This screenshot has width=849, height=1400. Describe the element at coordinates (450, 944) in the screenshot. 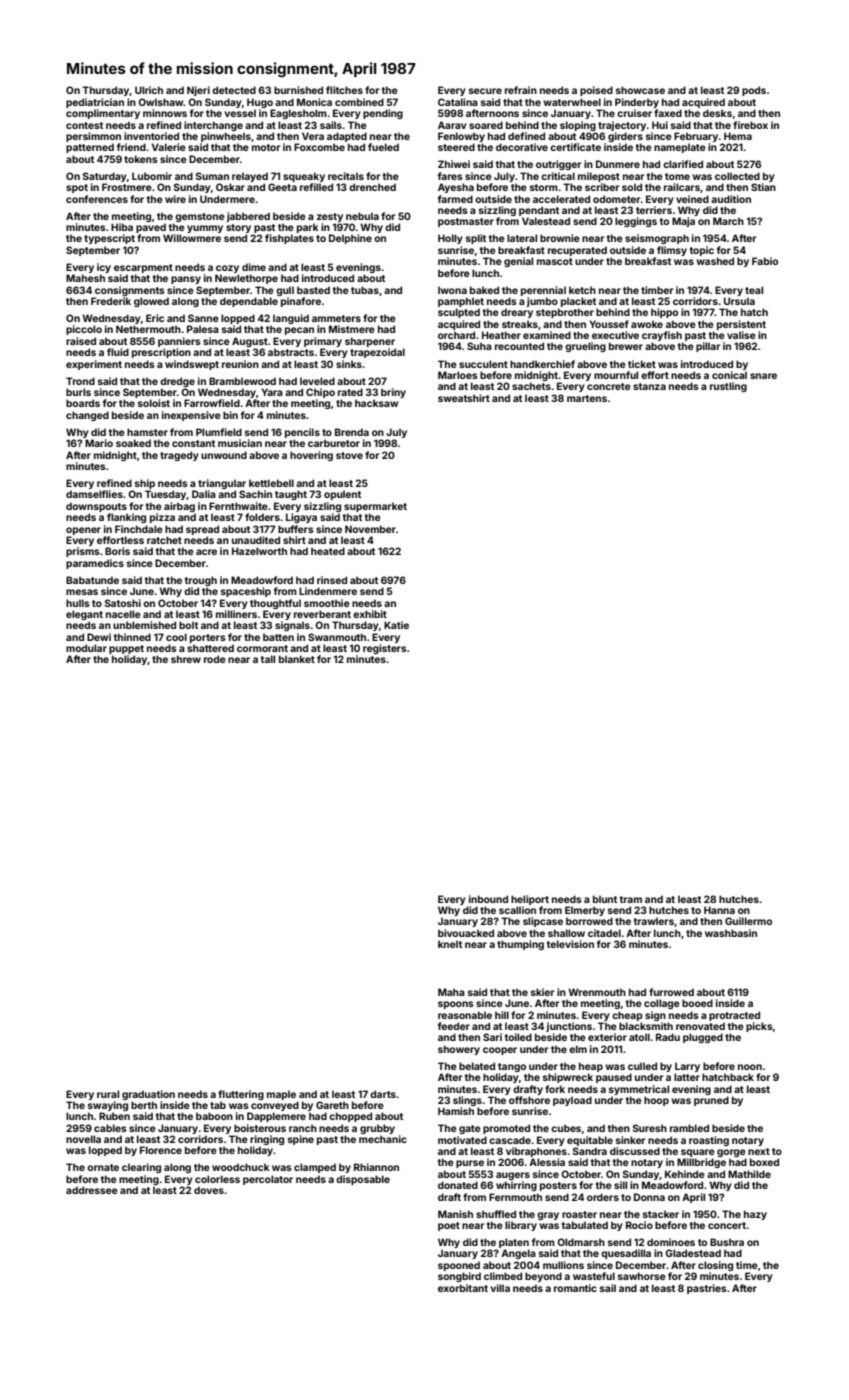

I see `knelt` at that location.
